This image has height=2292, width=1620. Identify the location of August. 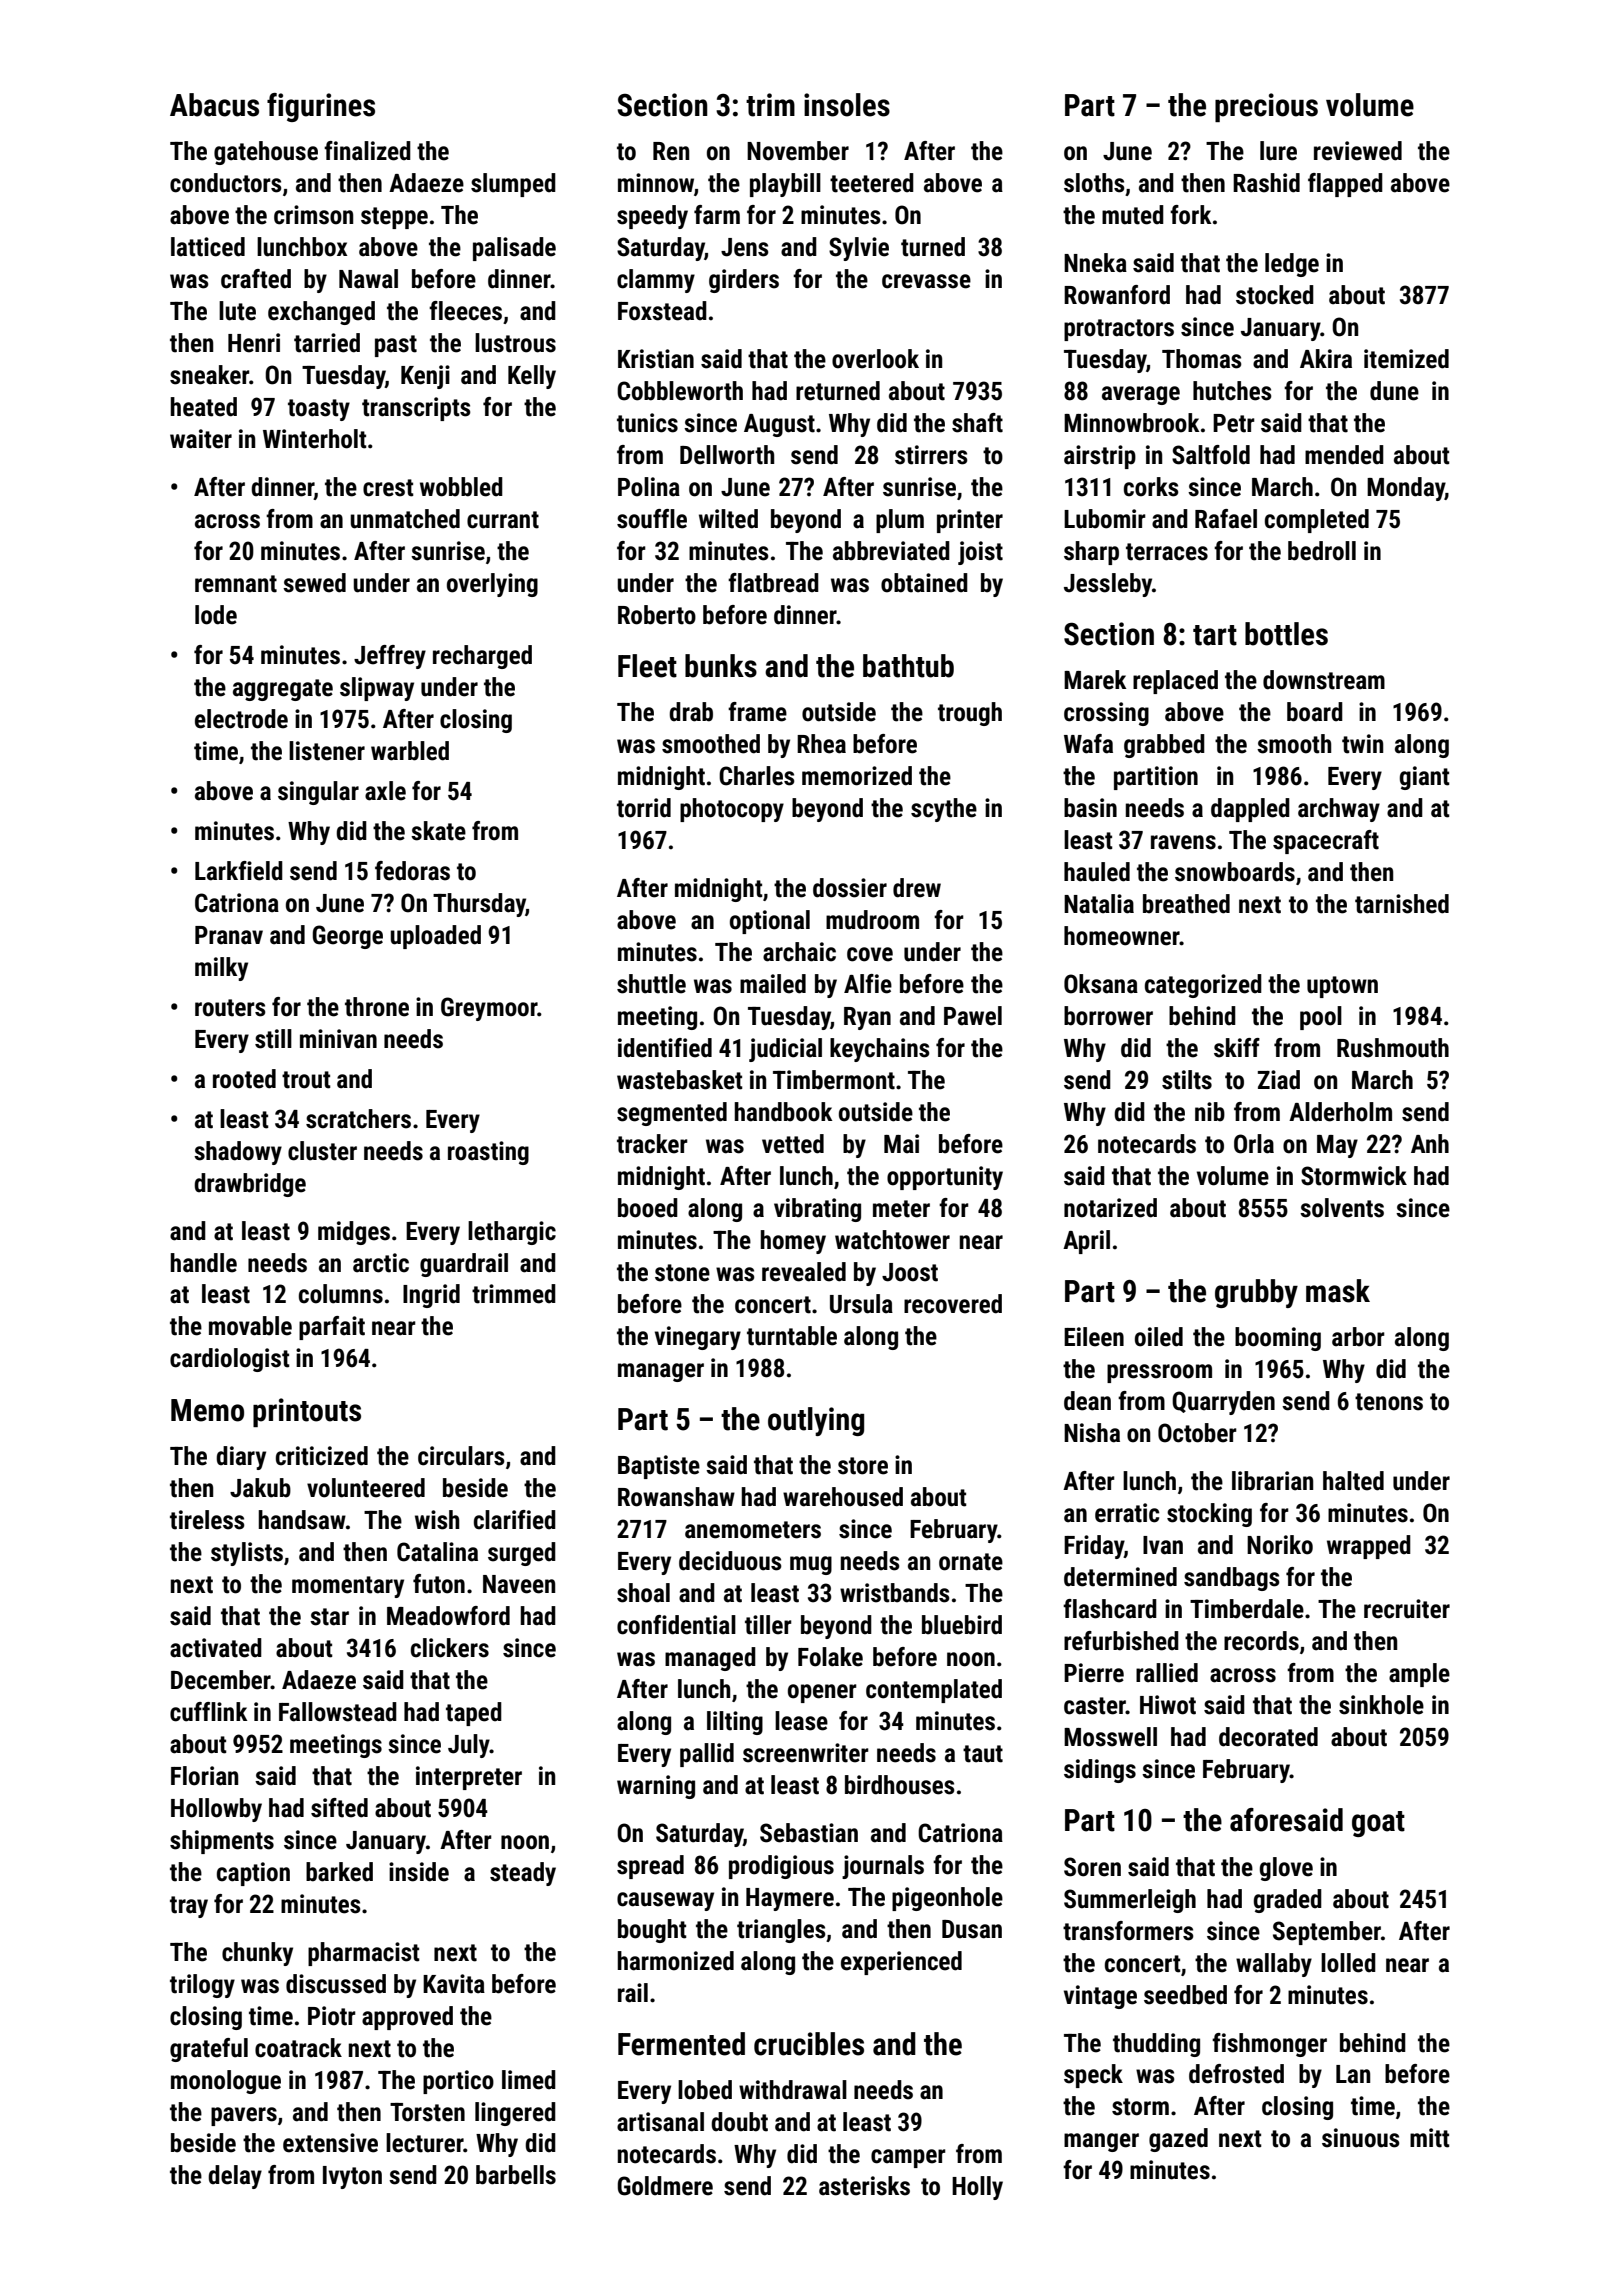
(779, 425).
